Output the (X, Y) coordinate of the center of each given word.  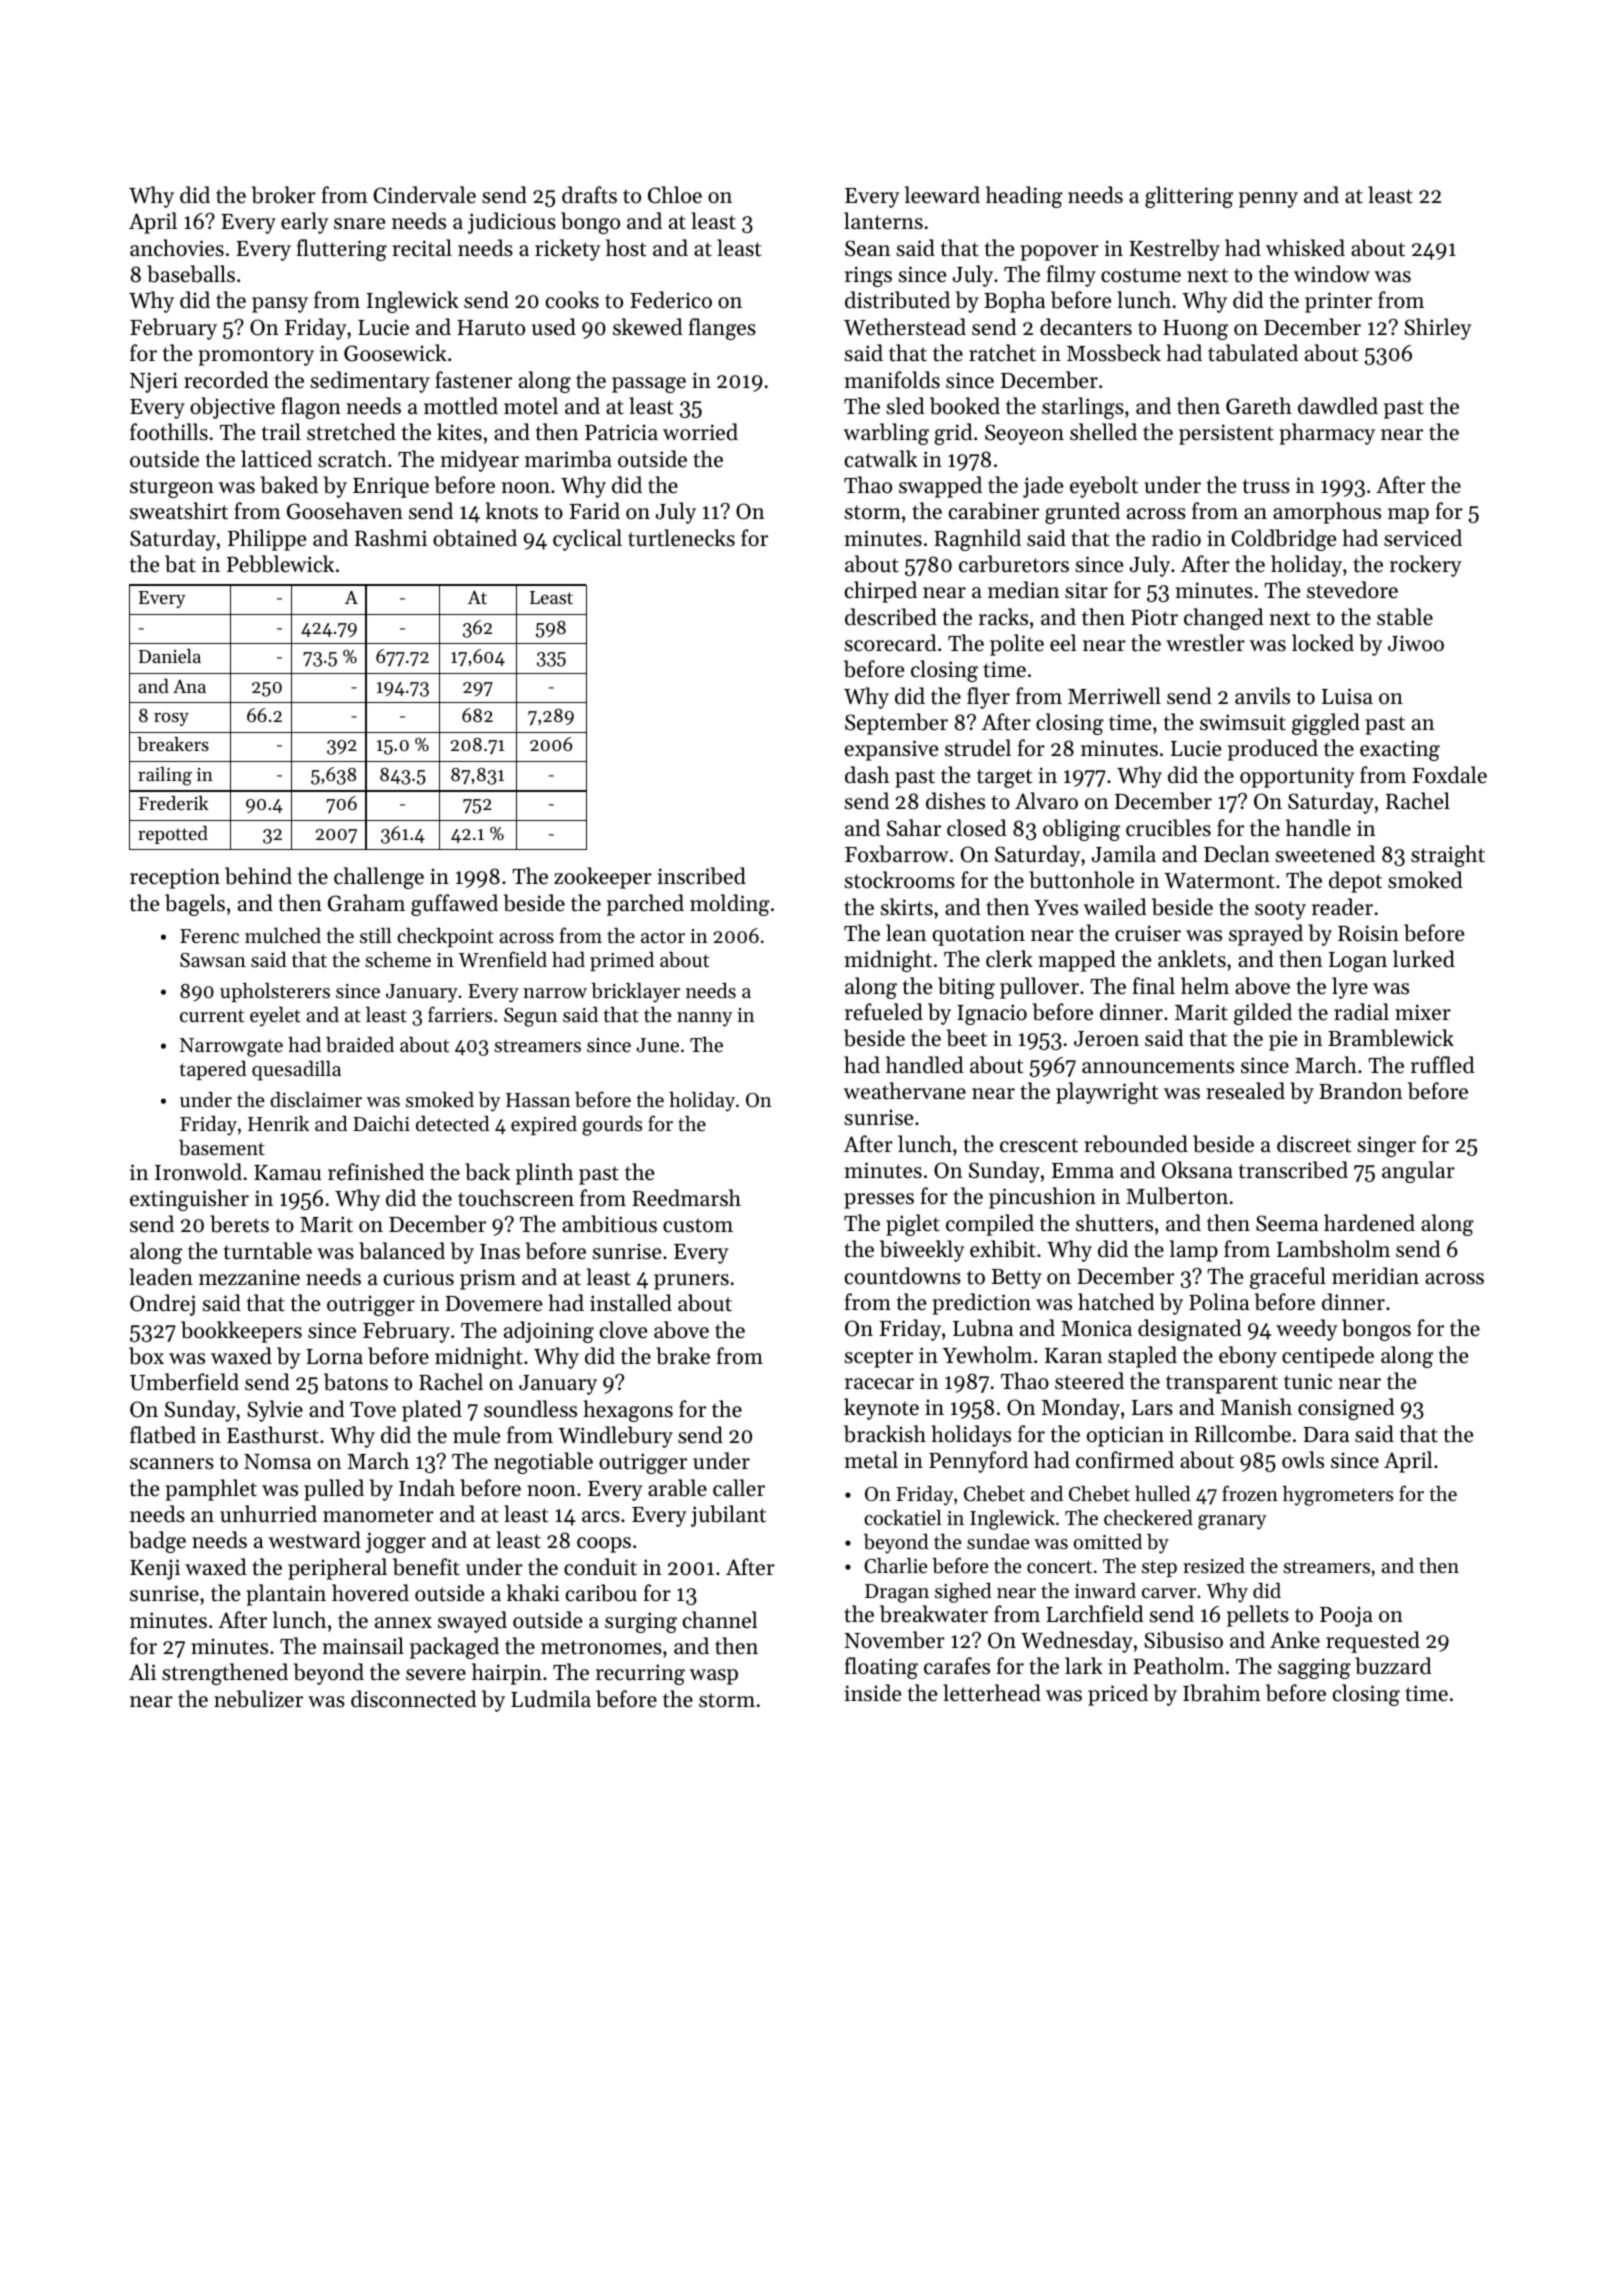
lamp (1194, 1251)
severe (436, 1675)
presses (879, 1201)
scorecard (891, 643)
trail (281, 432)
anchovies (177, 248)
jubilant (728, 1516)
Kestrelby (1174, 250)
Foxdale (1449, 775)
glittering (1189, 197)
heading (1024, 197)
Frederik (174, 803)
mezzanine (249, 1277)
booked (965, 406)
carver (1169, 1593)
